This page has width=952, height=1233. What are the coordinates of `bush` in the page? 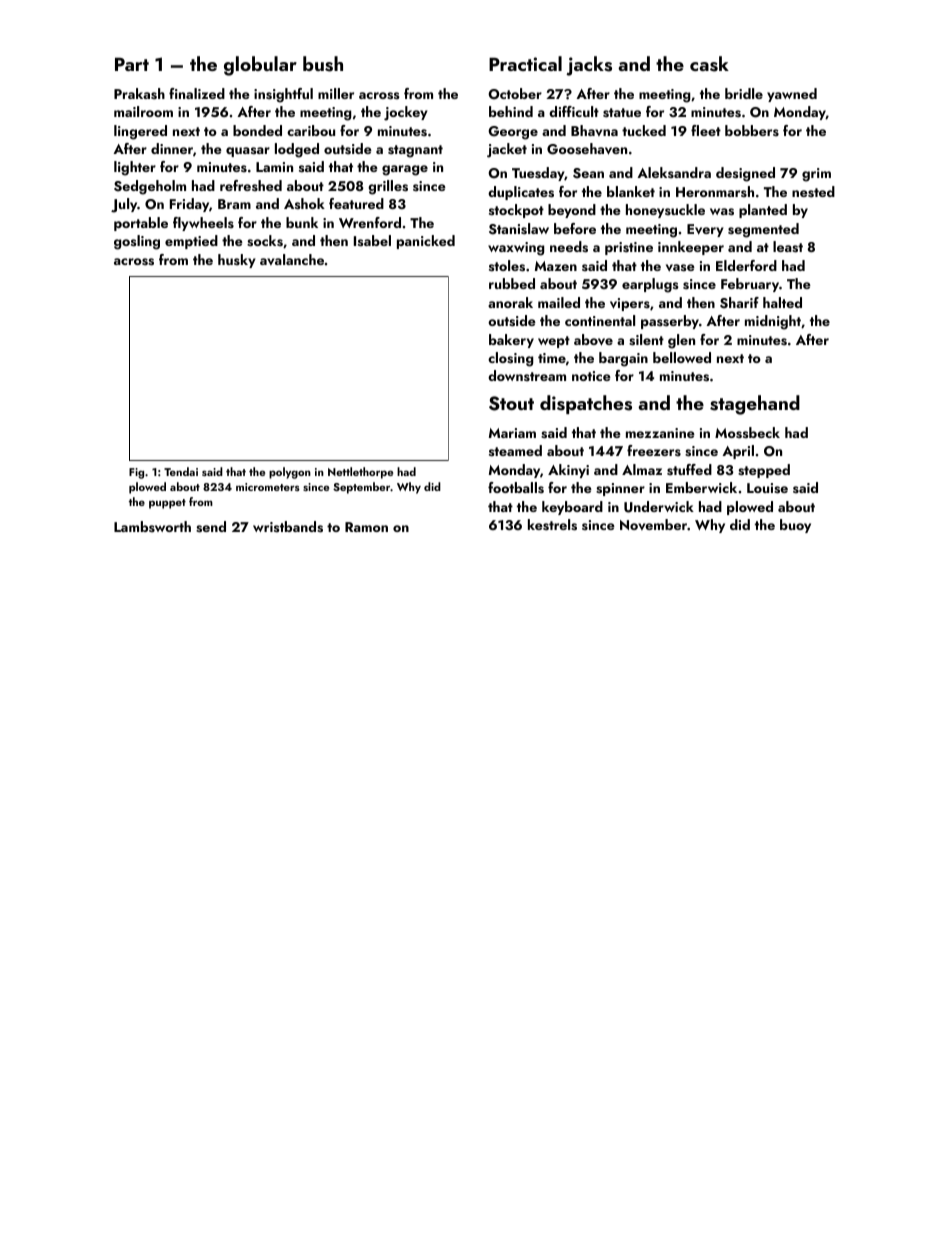 It's located at (323, 64).
